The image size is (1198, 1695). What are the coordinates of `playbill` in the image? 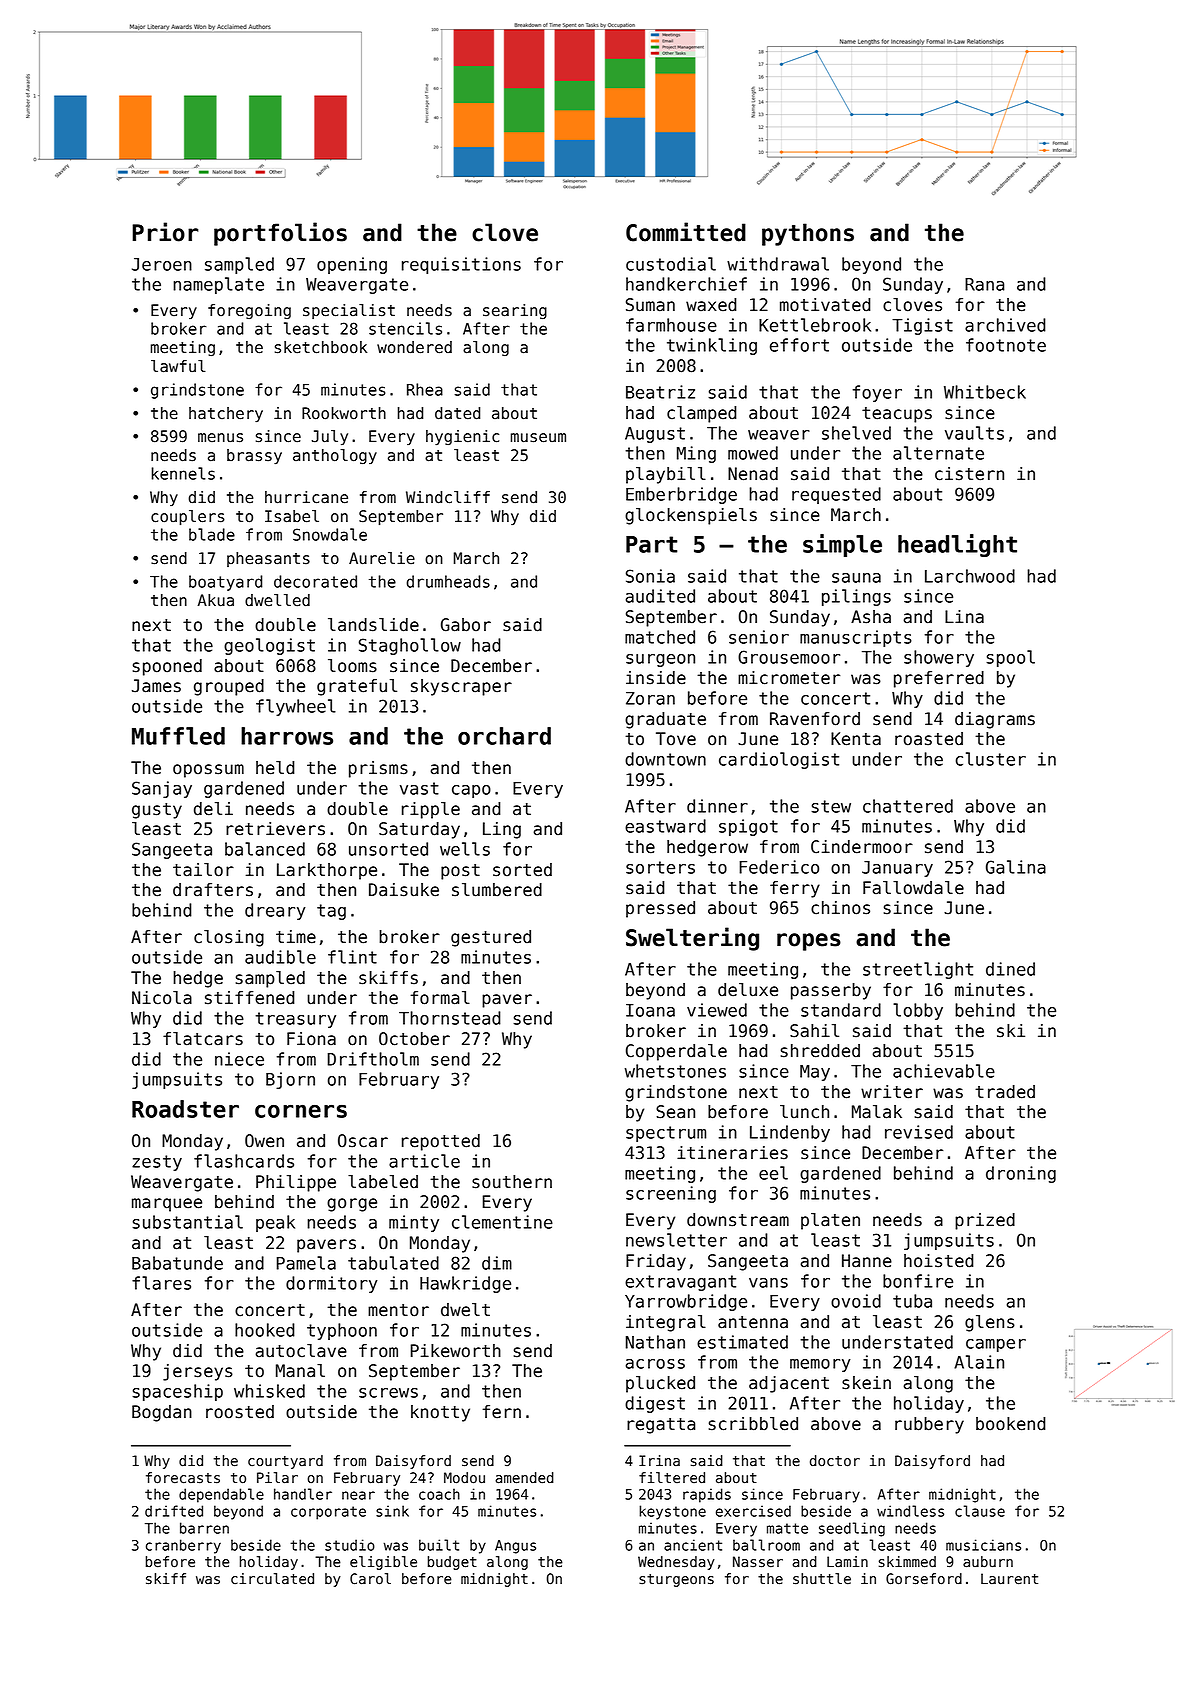 It's located at (666, 475).
